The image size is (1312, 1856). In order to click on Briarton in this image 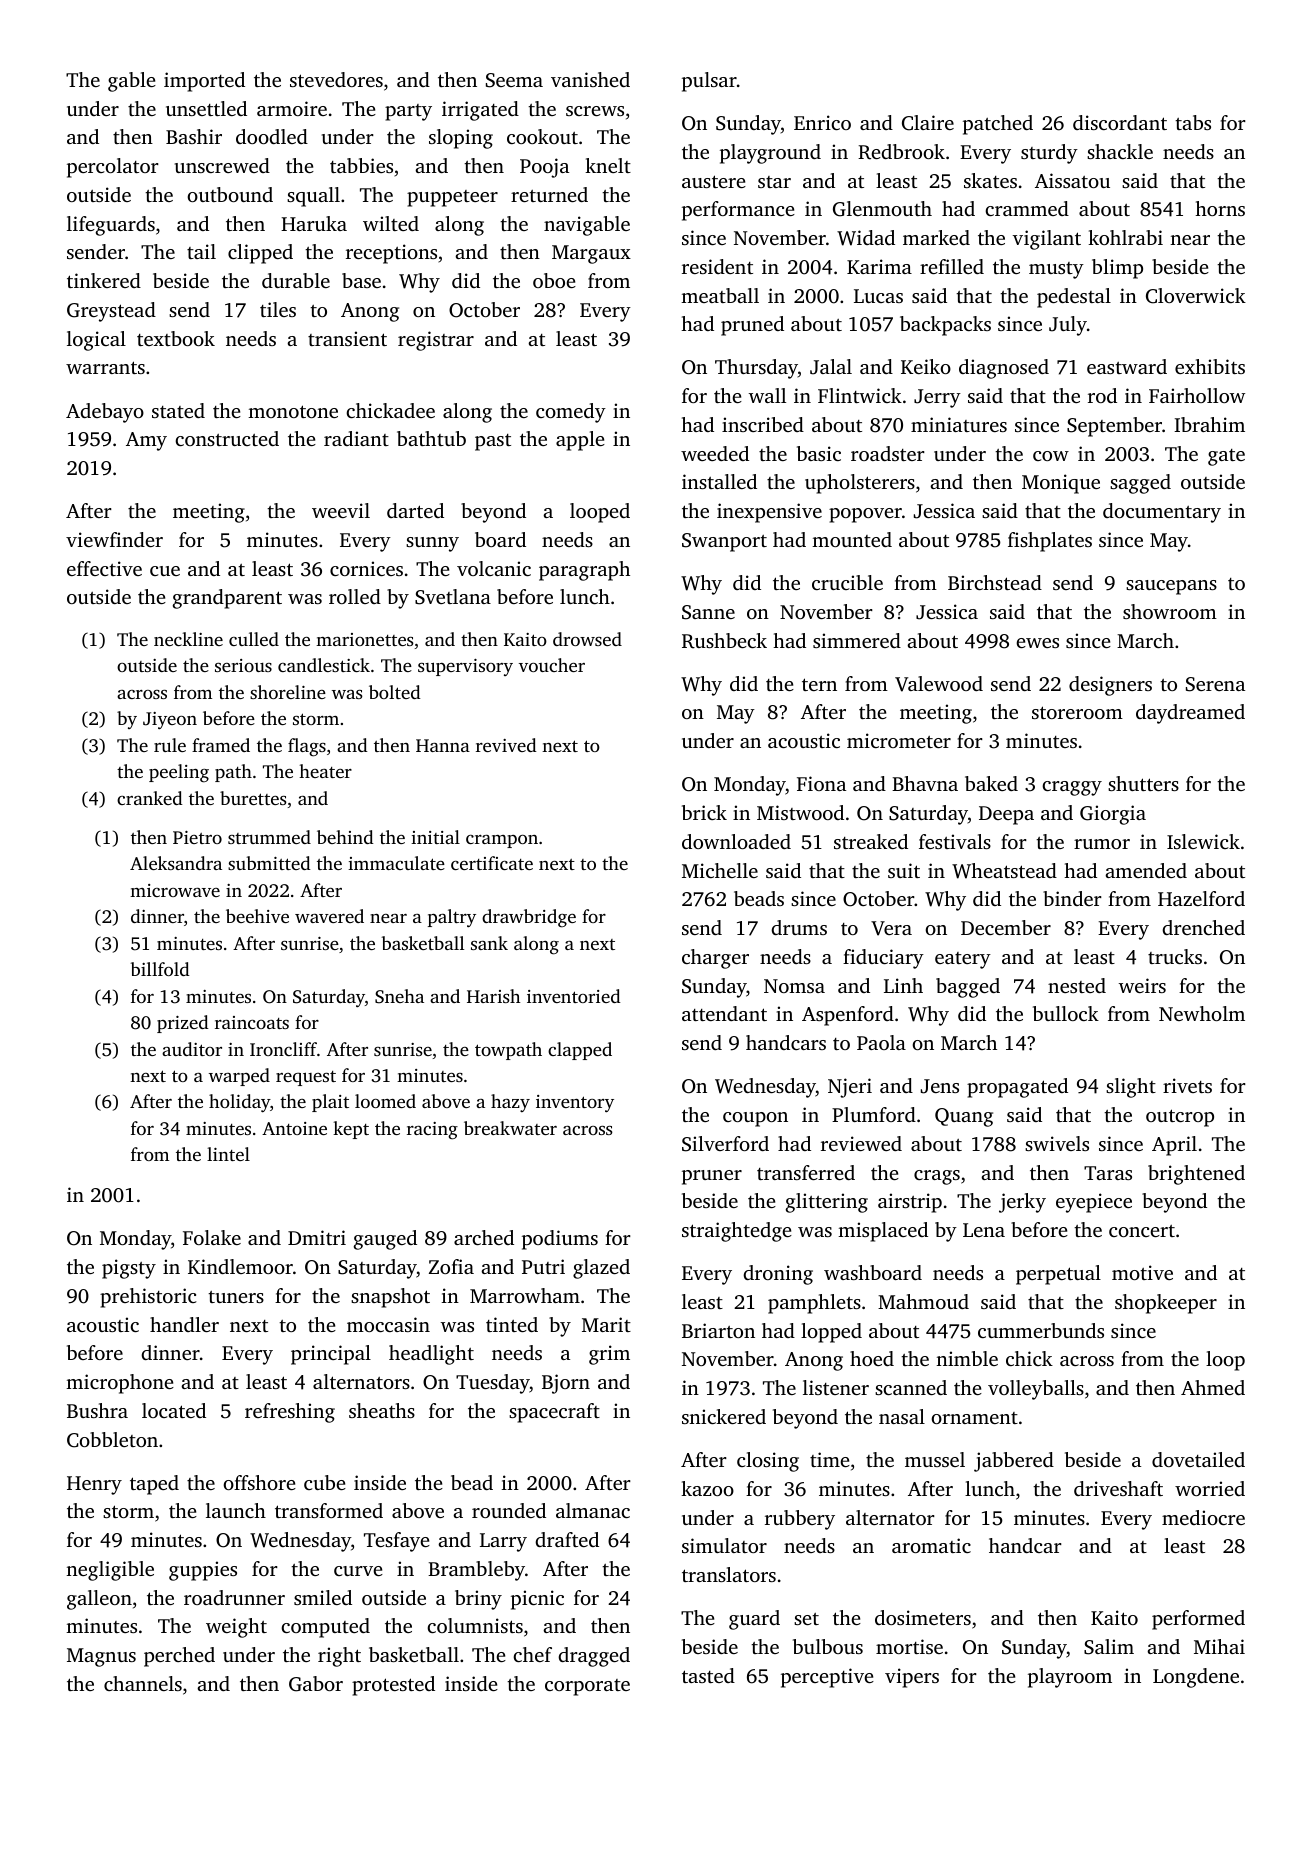, I will do `click(718, 1330)`.
